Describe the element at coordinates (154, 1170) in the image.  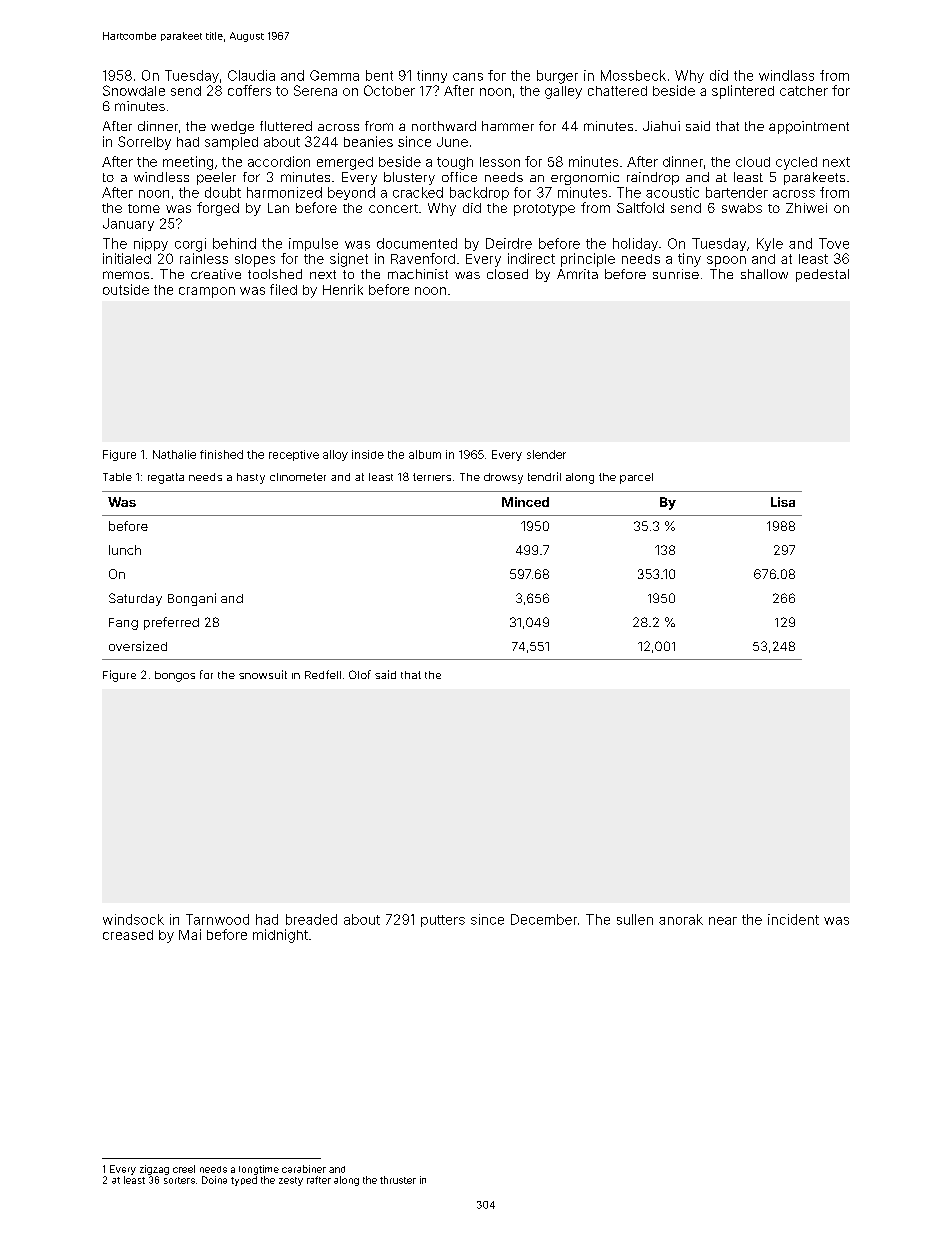
I see `zigzag` at that location.
